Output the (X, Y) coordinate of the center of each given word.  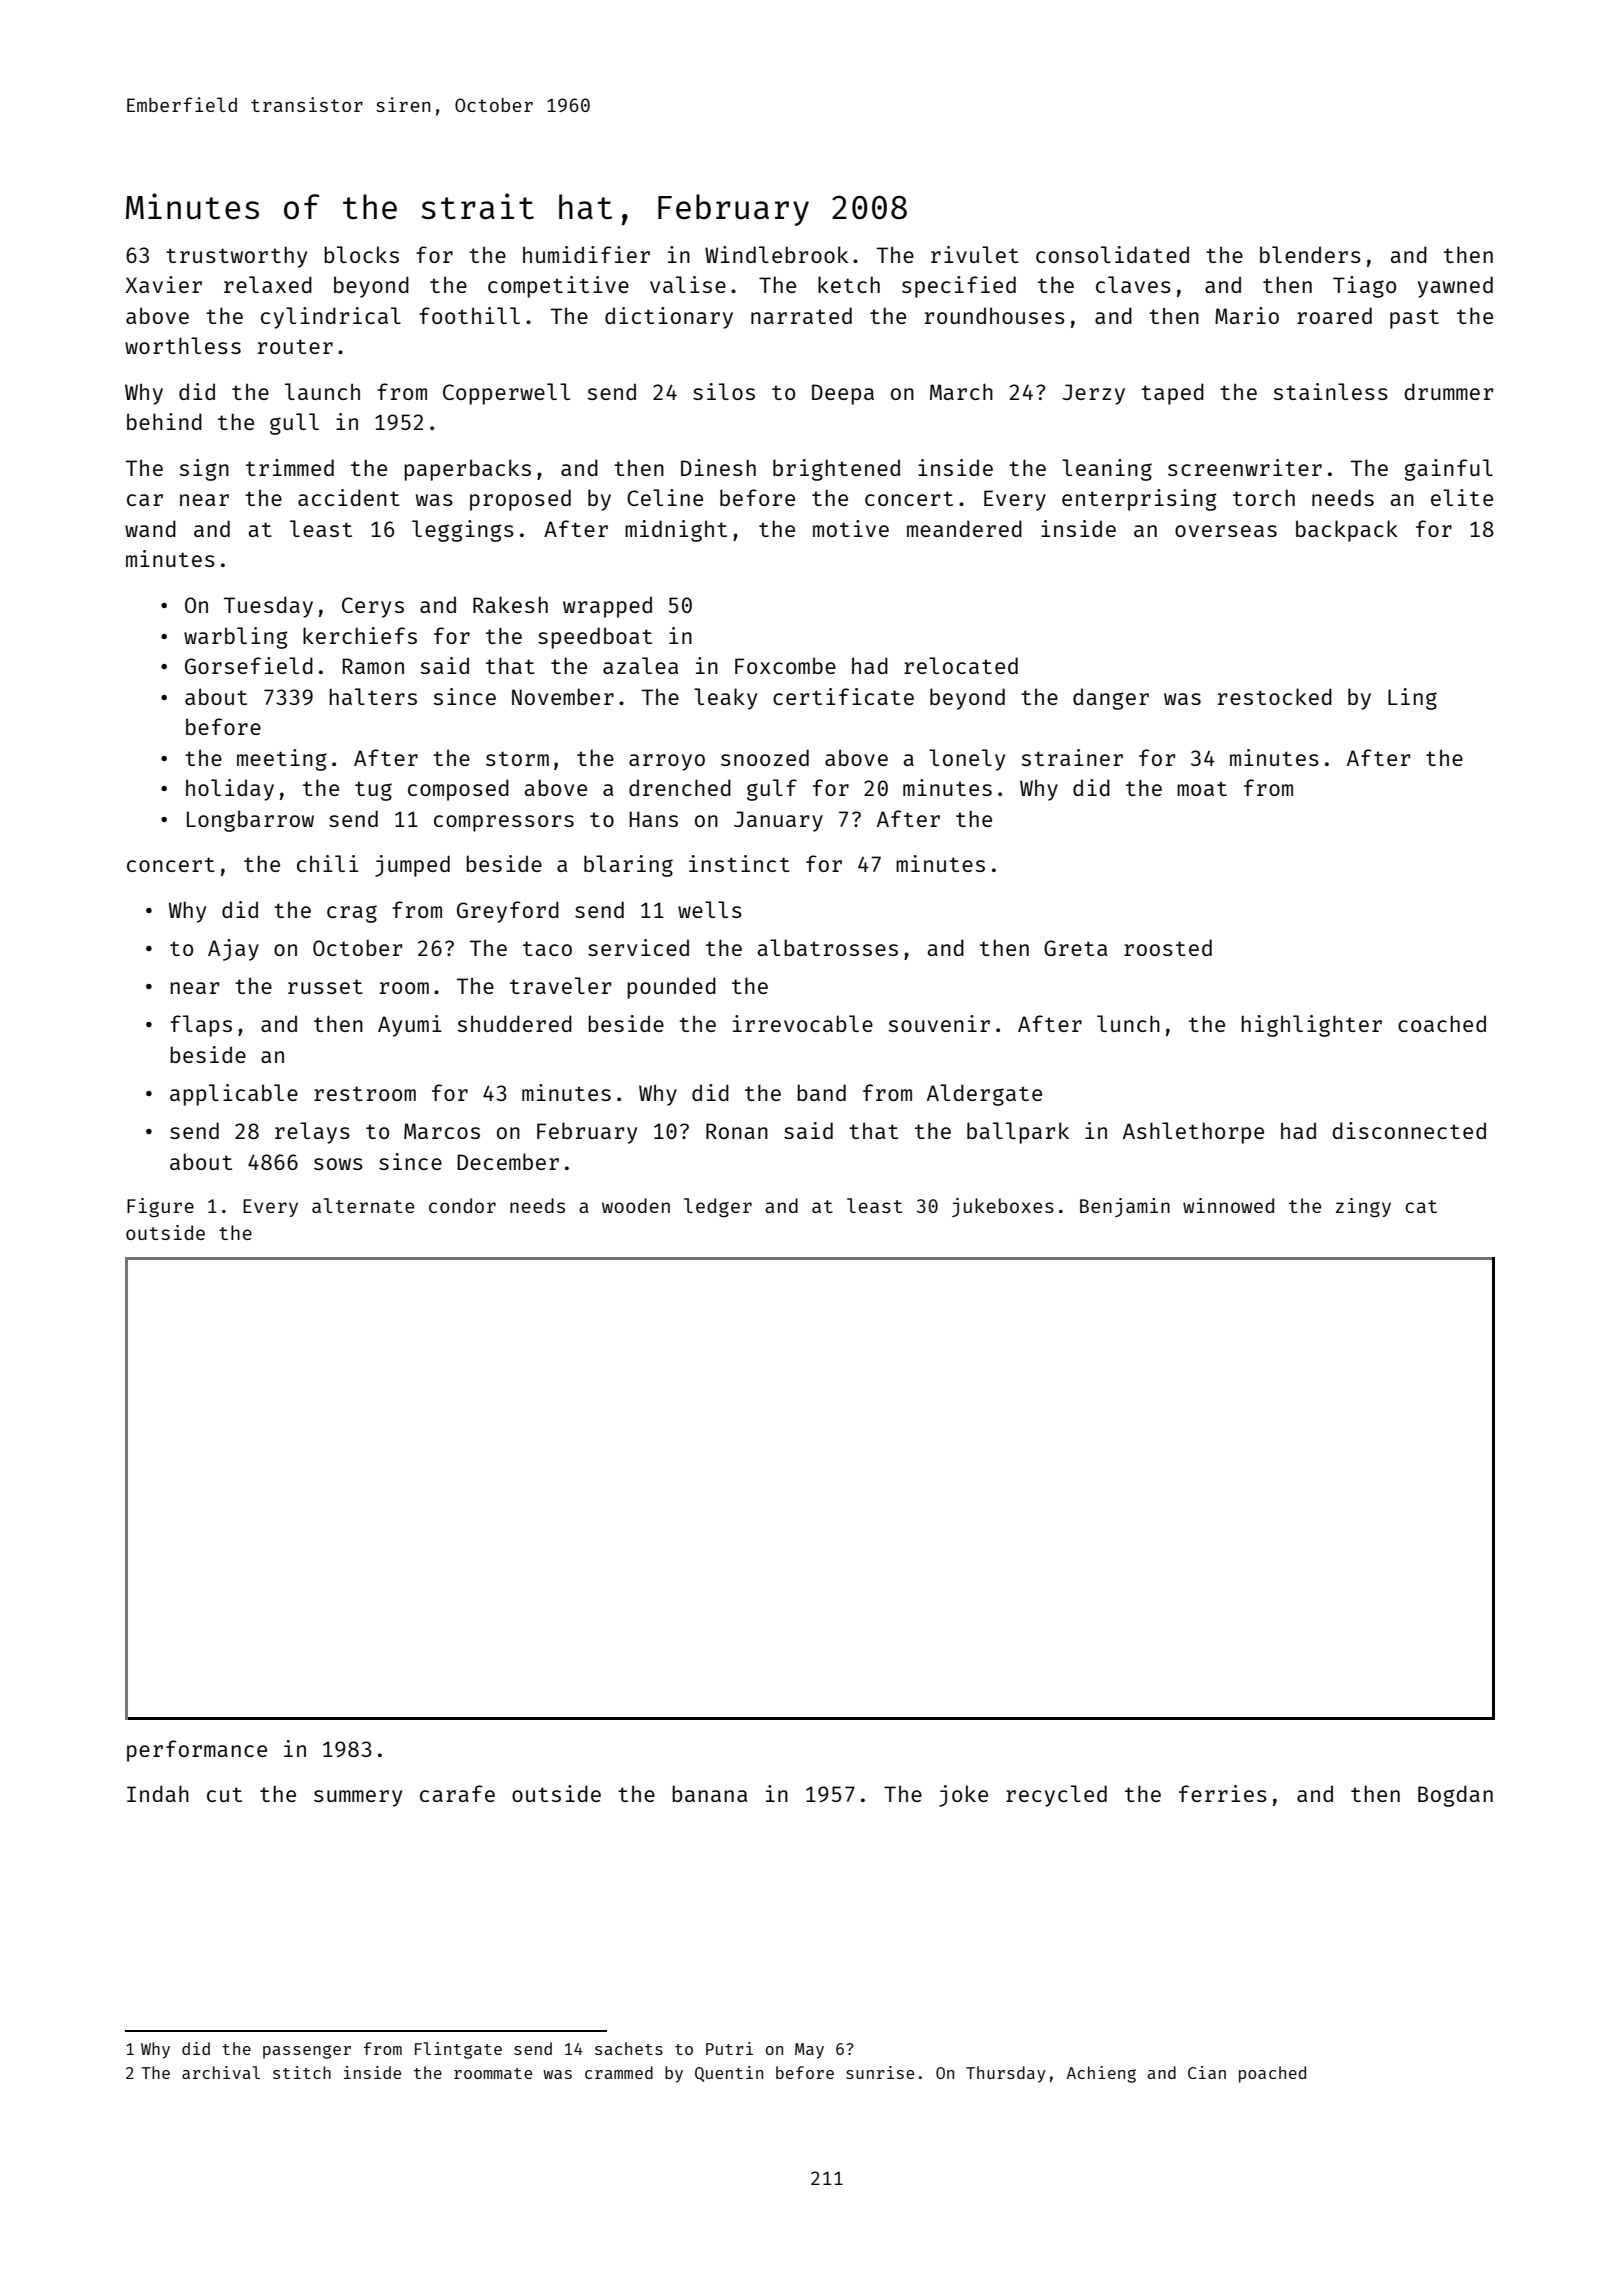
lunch (1128, 1023)
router (295, 346)
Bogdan (1455, 1796)
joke (963, 1796)
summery (358, 1798)
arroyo (667, 762)
